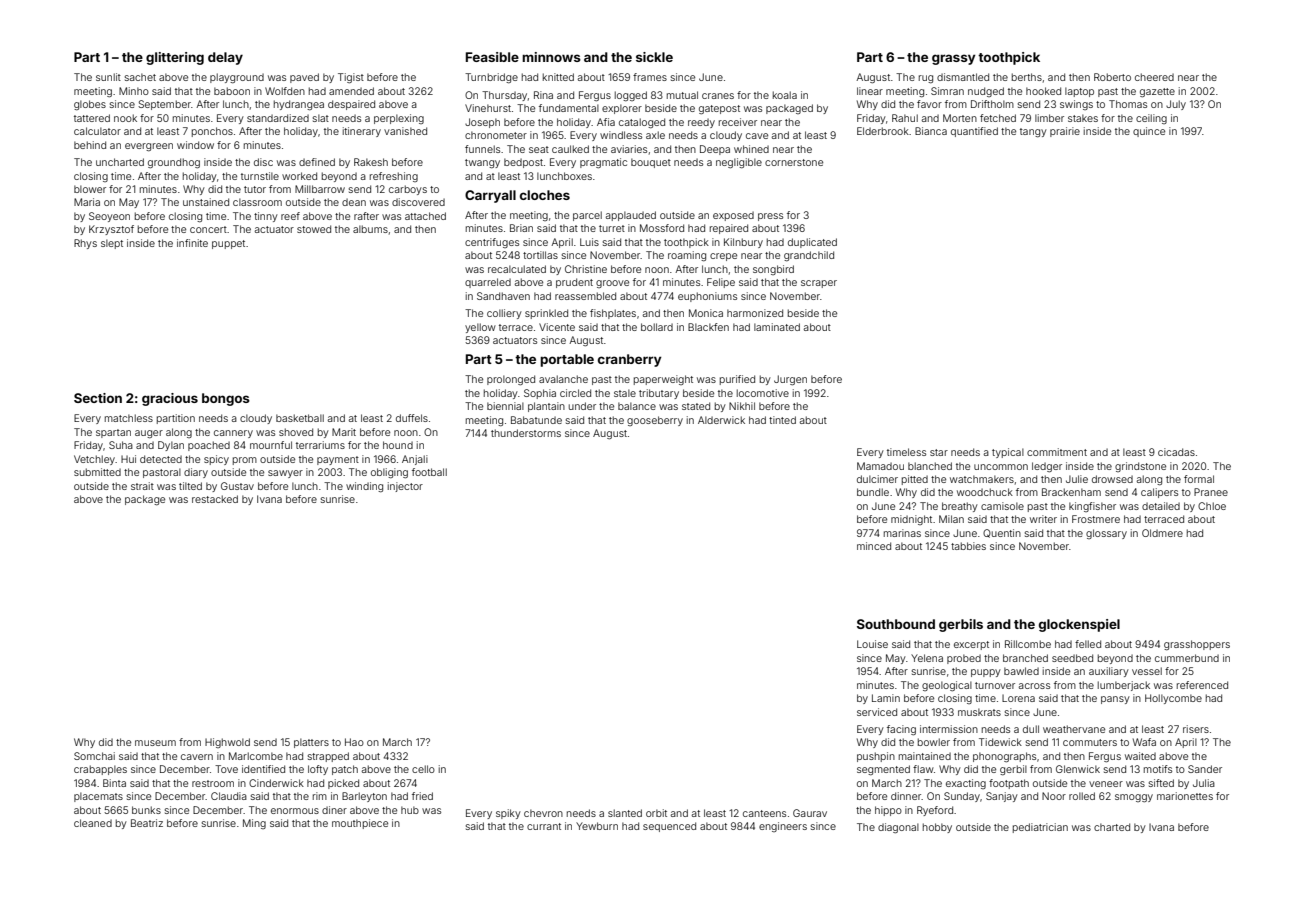 This screenshot has width=1308, height=924. What do you see at coordinates (1109, 672) in the screenshot?
I see `auxiliary` at bounding box center [1109, 672].
